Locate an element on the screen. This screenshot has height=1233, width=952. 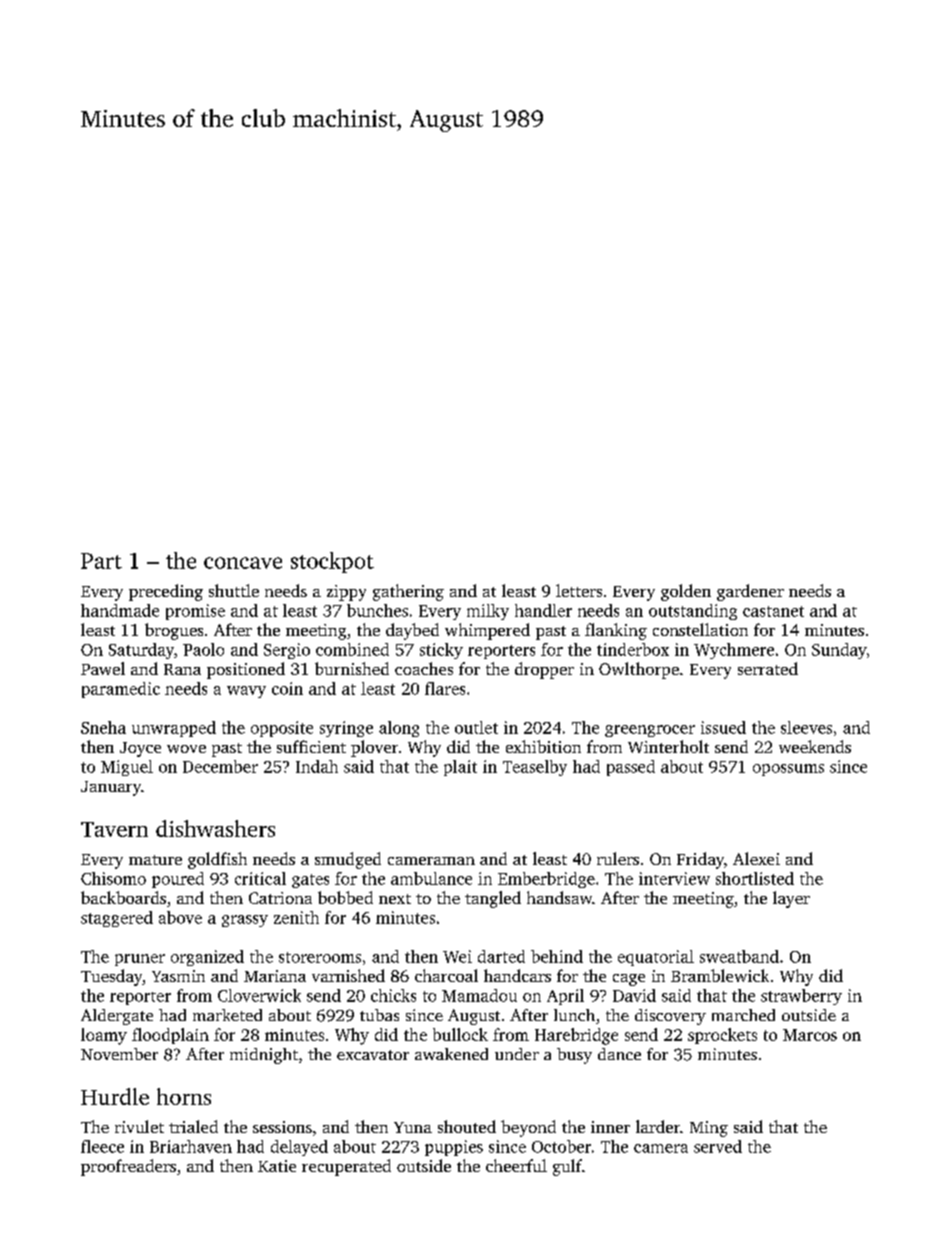
Part is located at coordinates (101, 561).
